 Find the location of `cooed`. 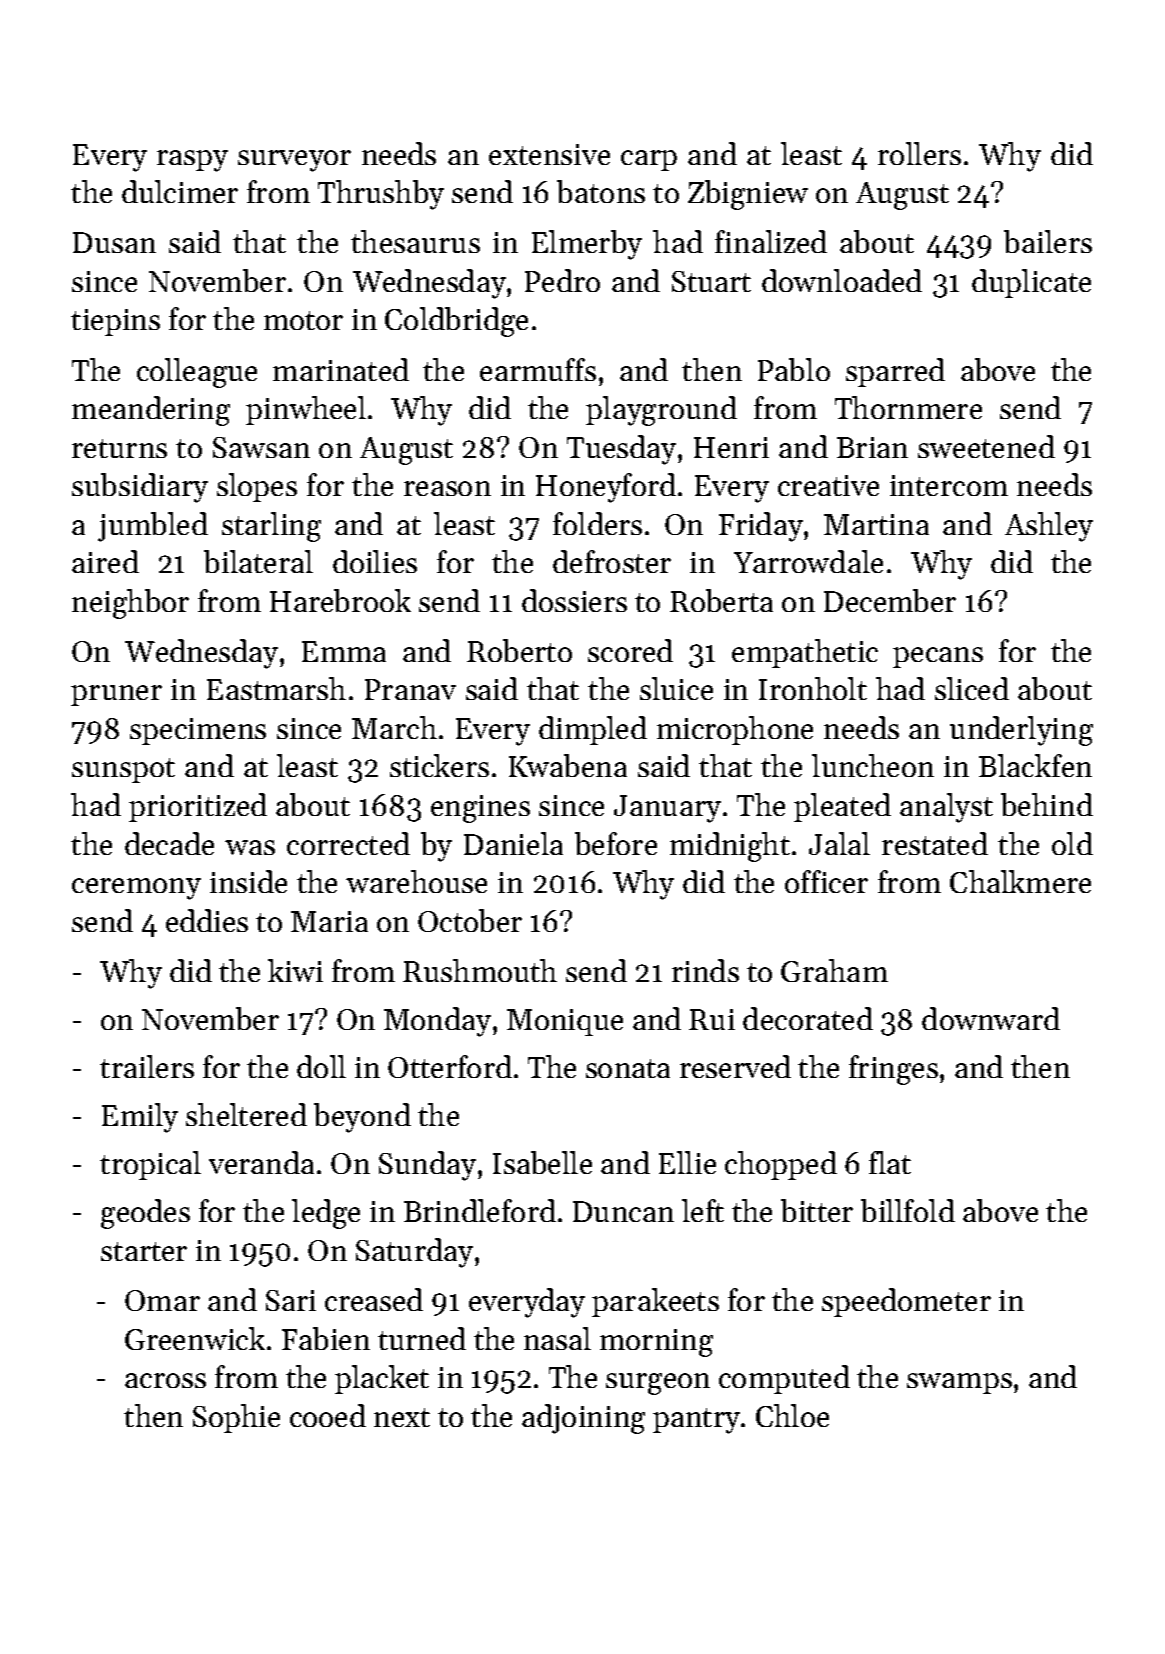

cooed is located at coordinates (328, 1415).
